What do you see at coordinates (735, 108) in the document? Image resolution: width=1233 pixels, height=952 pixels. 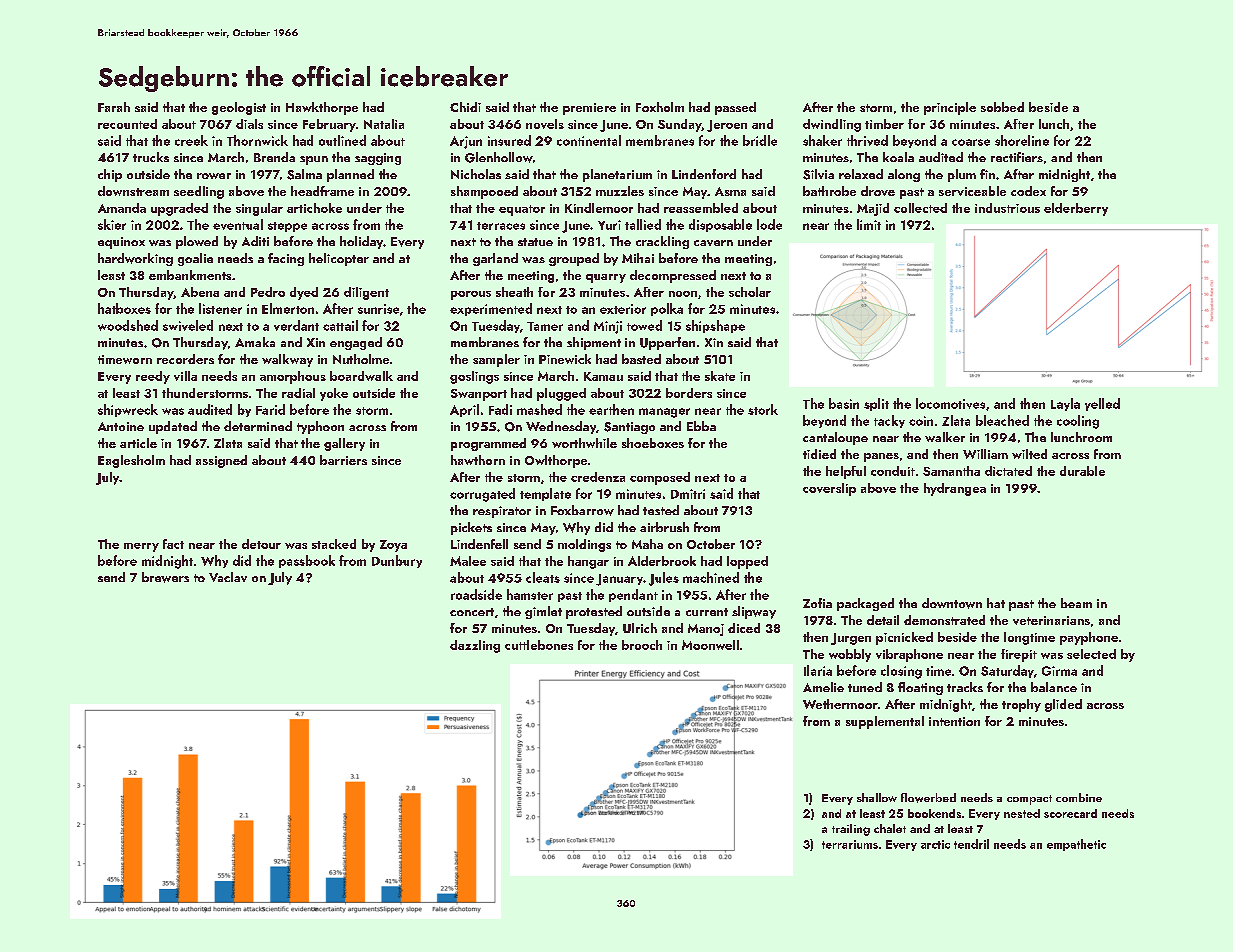 I see `passed` at bounding box center [735, 108].
